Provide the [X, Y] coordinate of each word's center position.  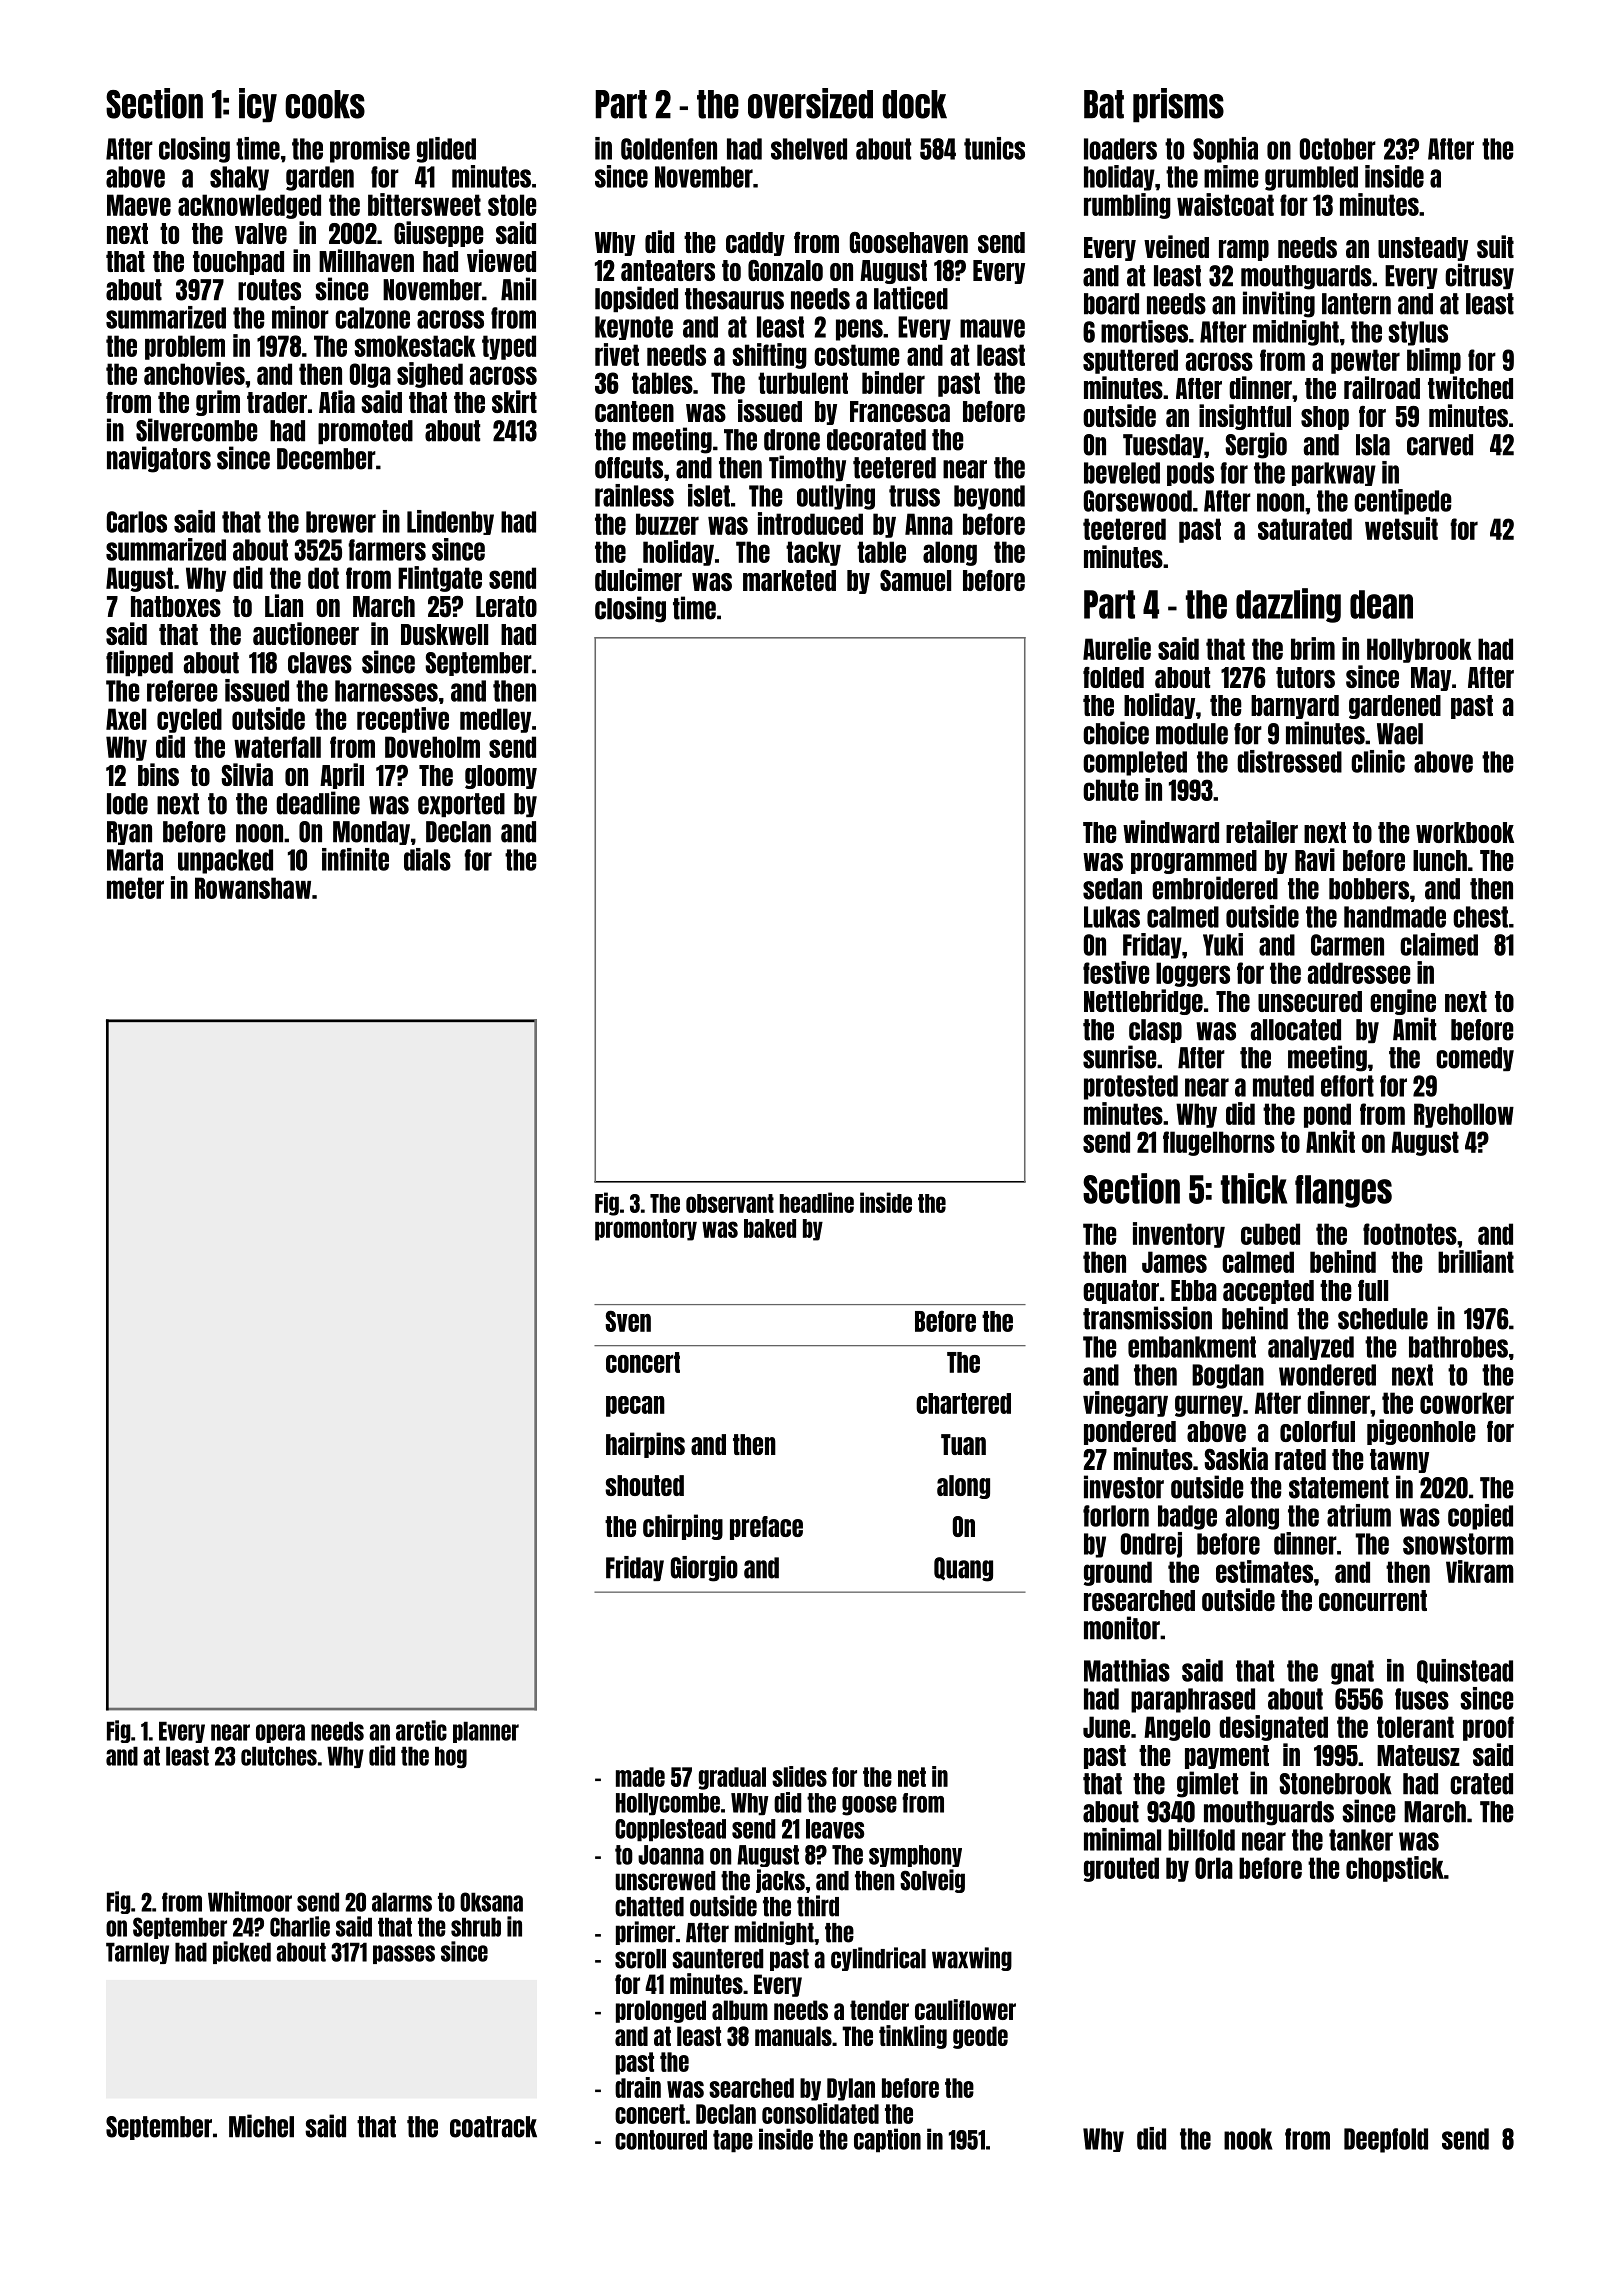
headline [817, 1202]
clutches [279, 1756]
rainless [634, 495]
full [1373, 1290]
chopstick [1395, 1869]
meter [135, 888]
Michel [261, 2126]
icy [258, 105]
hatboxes [176, 606]
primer [645, 1933]
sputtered [1130, 361]
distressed [1289, 761]
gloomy [501, 777]
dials [427, 859]
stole [512, 205]
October [1338, 149]
